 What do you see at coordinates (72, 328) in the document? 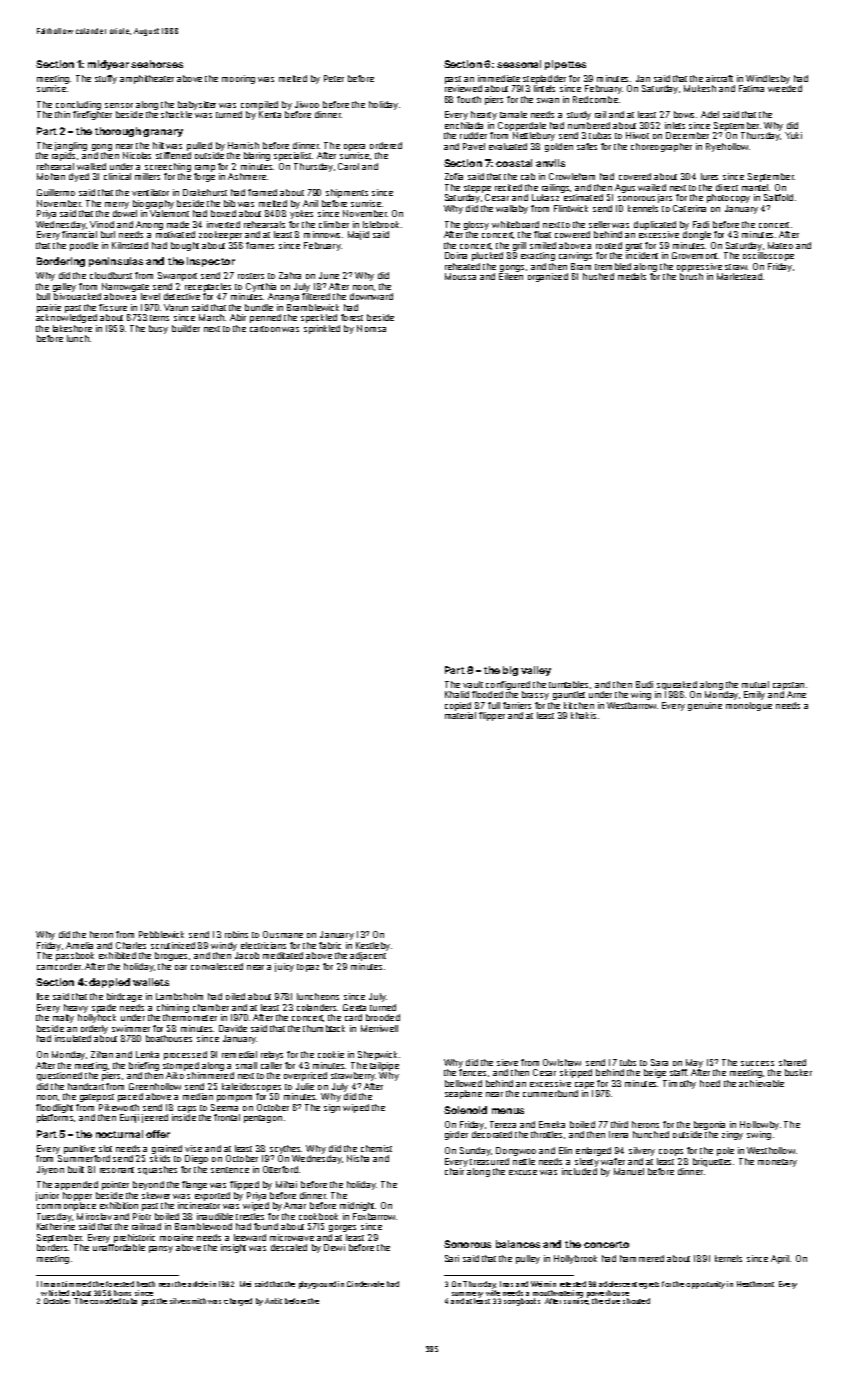
I see `lakeshore` at bounding box center [72, 328].
